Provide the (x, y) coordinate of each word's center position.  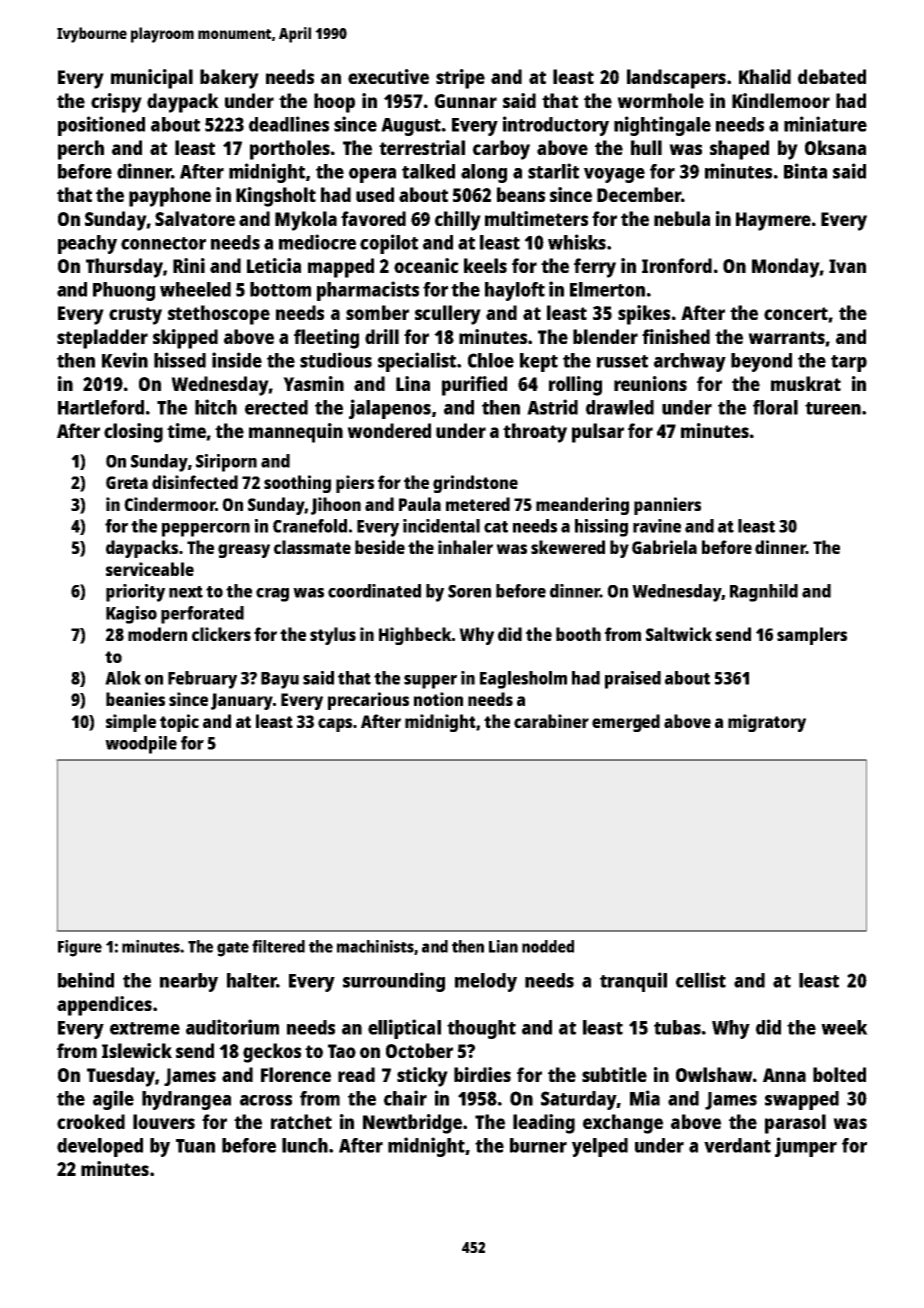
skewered (568, 547)
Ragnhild (764, 593)
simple (131, 723)
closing (133, 433)
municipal (152, 79)
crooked (91, 1121)
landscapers (676, 79)
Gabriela (664, 547)
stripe (460, 79)
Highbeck (415, 636)
